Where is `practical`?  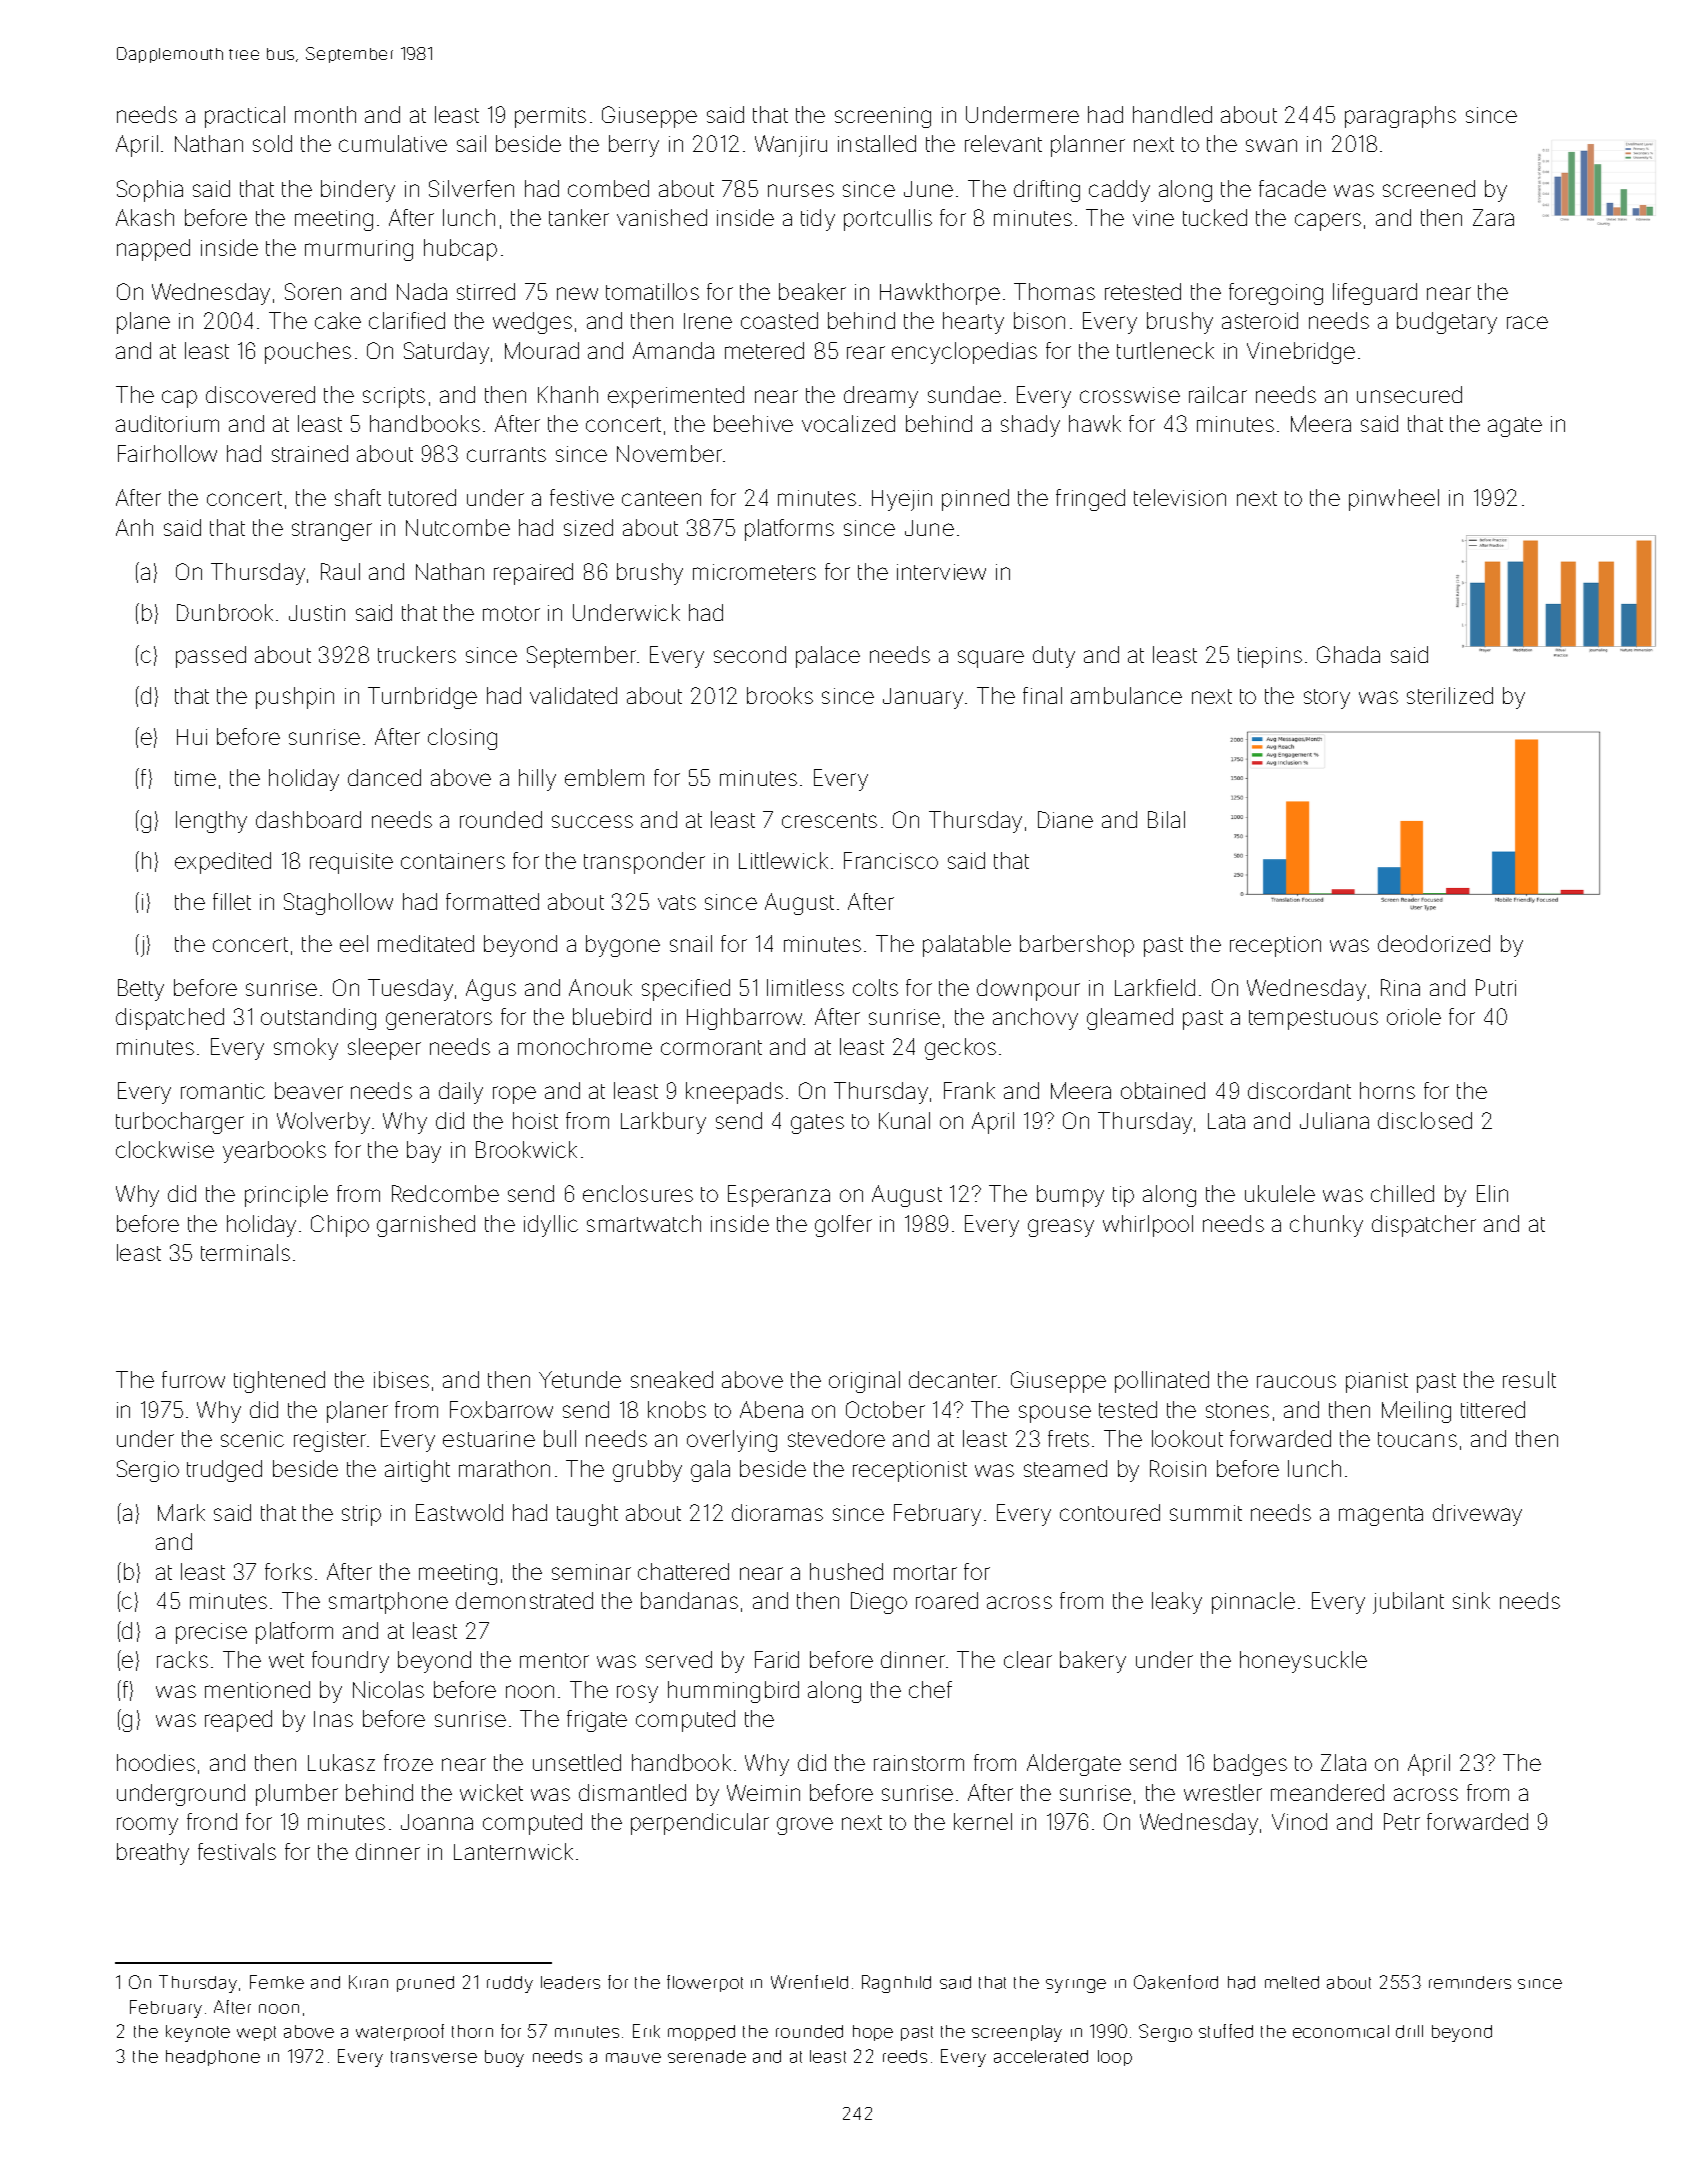 practical is located at coordinates (245, 117).
